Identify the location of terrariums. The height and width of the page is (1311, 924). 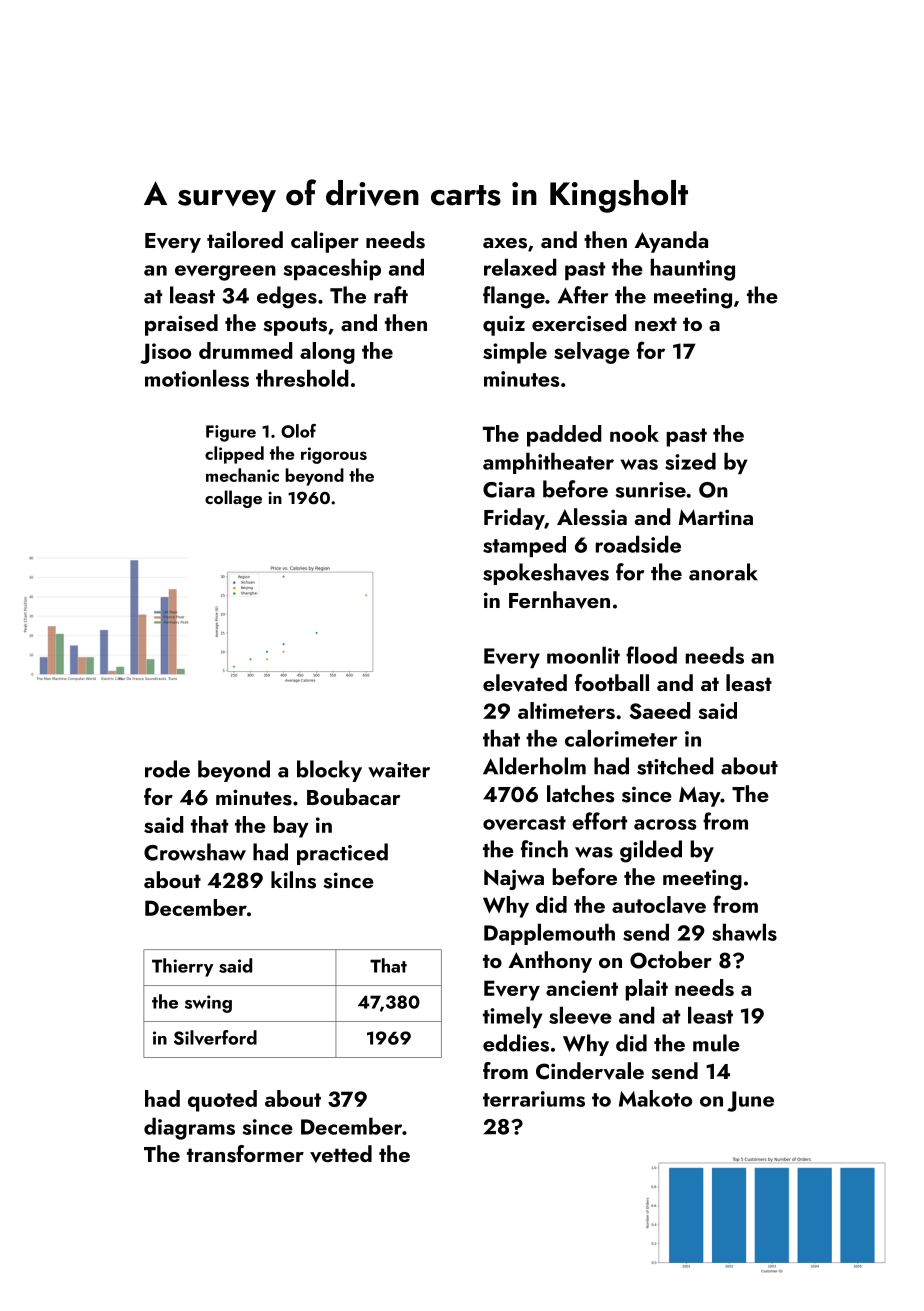
(534, 1099).
